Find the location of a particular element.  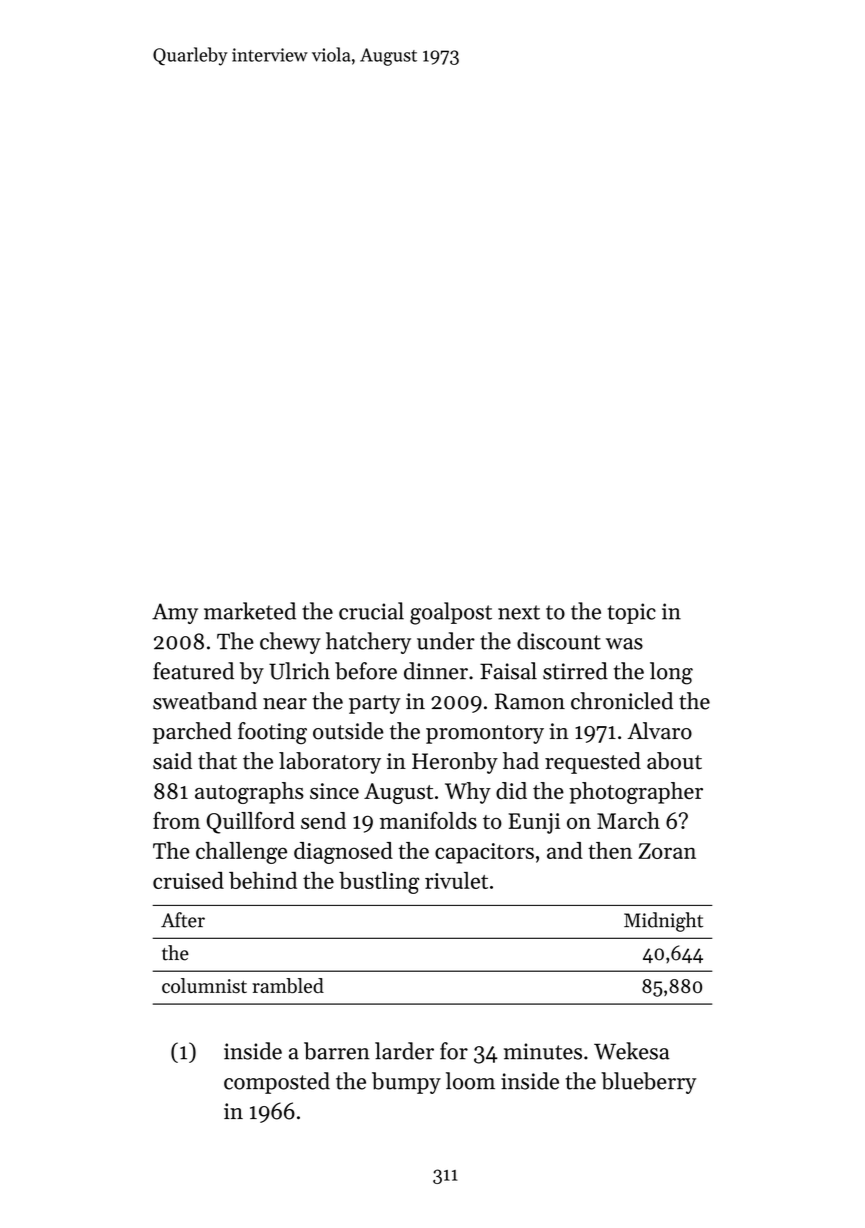

rivulet is located at coordinates (456, 880).
